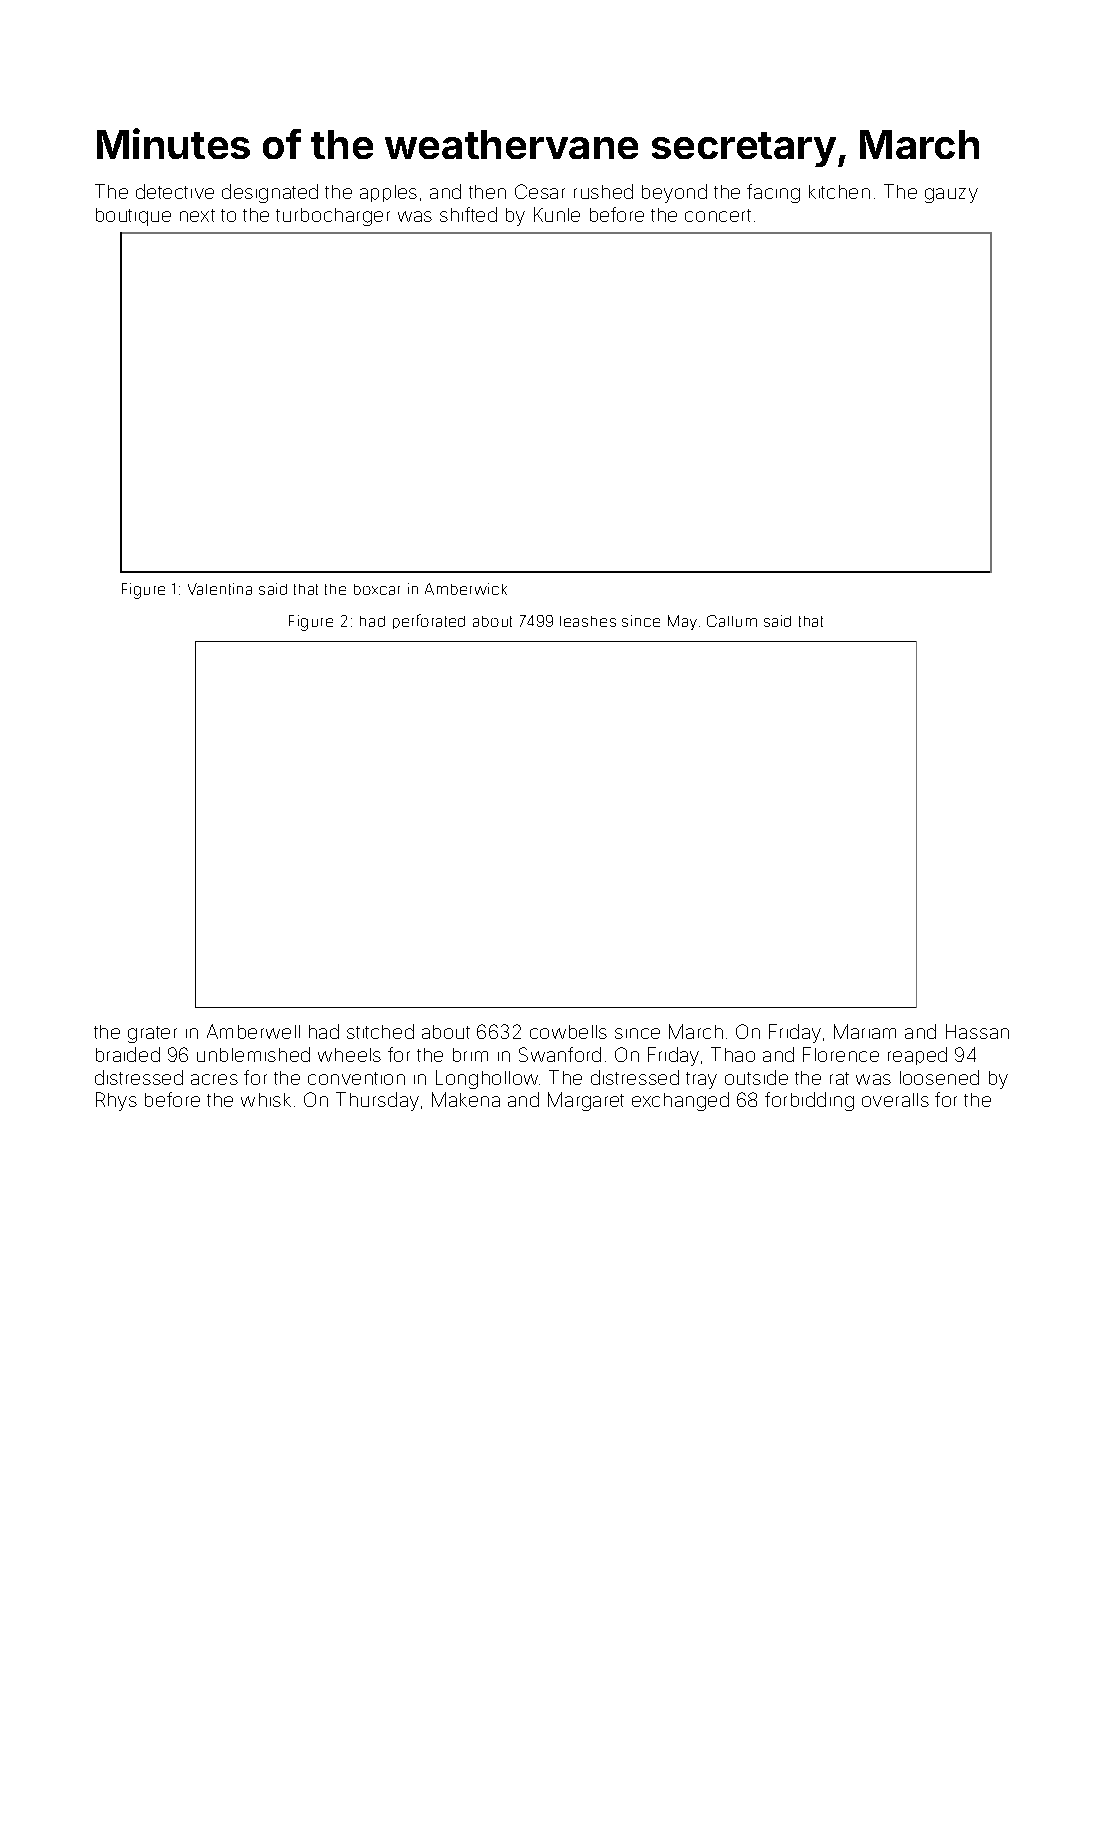 This image has width=1112, height=1831. What do you see at coordinates (266, 1100) in the image?
I see `whisk` at bounding box center [266, 1100].
